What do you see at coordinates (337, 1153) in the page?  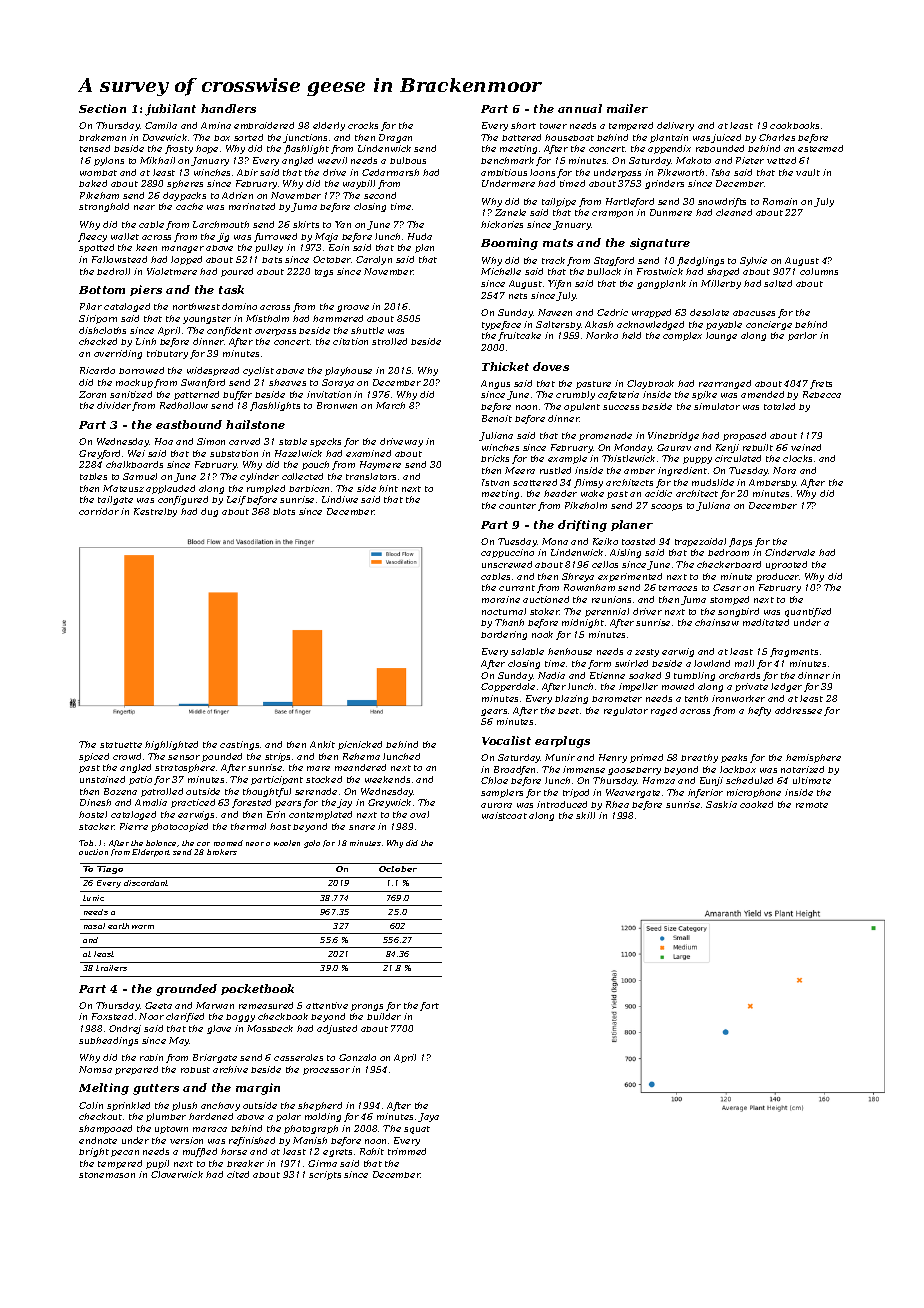 I see `egrets` at bounding box center [337, 1153].
